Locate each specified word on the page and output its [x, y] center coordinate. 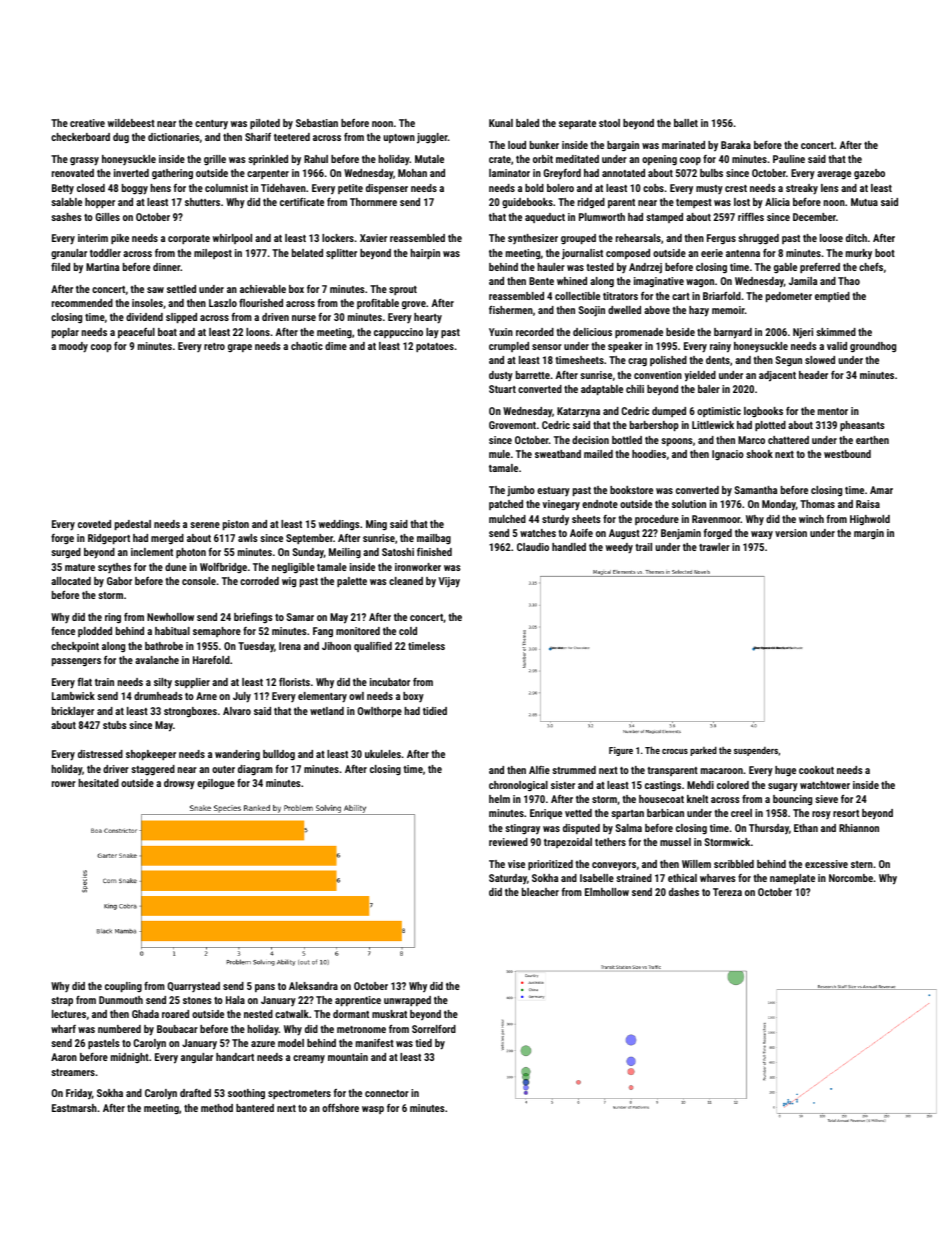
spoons [677, 442]
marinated [683, 145]
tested [600, 267]
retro [214, 346]
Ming [376, 525]
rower [64, 784]
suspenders [756, 751]
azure [263, 1044]
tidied [435, 711]
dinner [167, 267]
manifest [375, 1043]
